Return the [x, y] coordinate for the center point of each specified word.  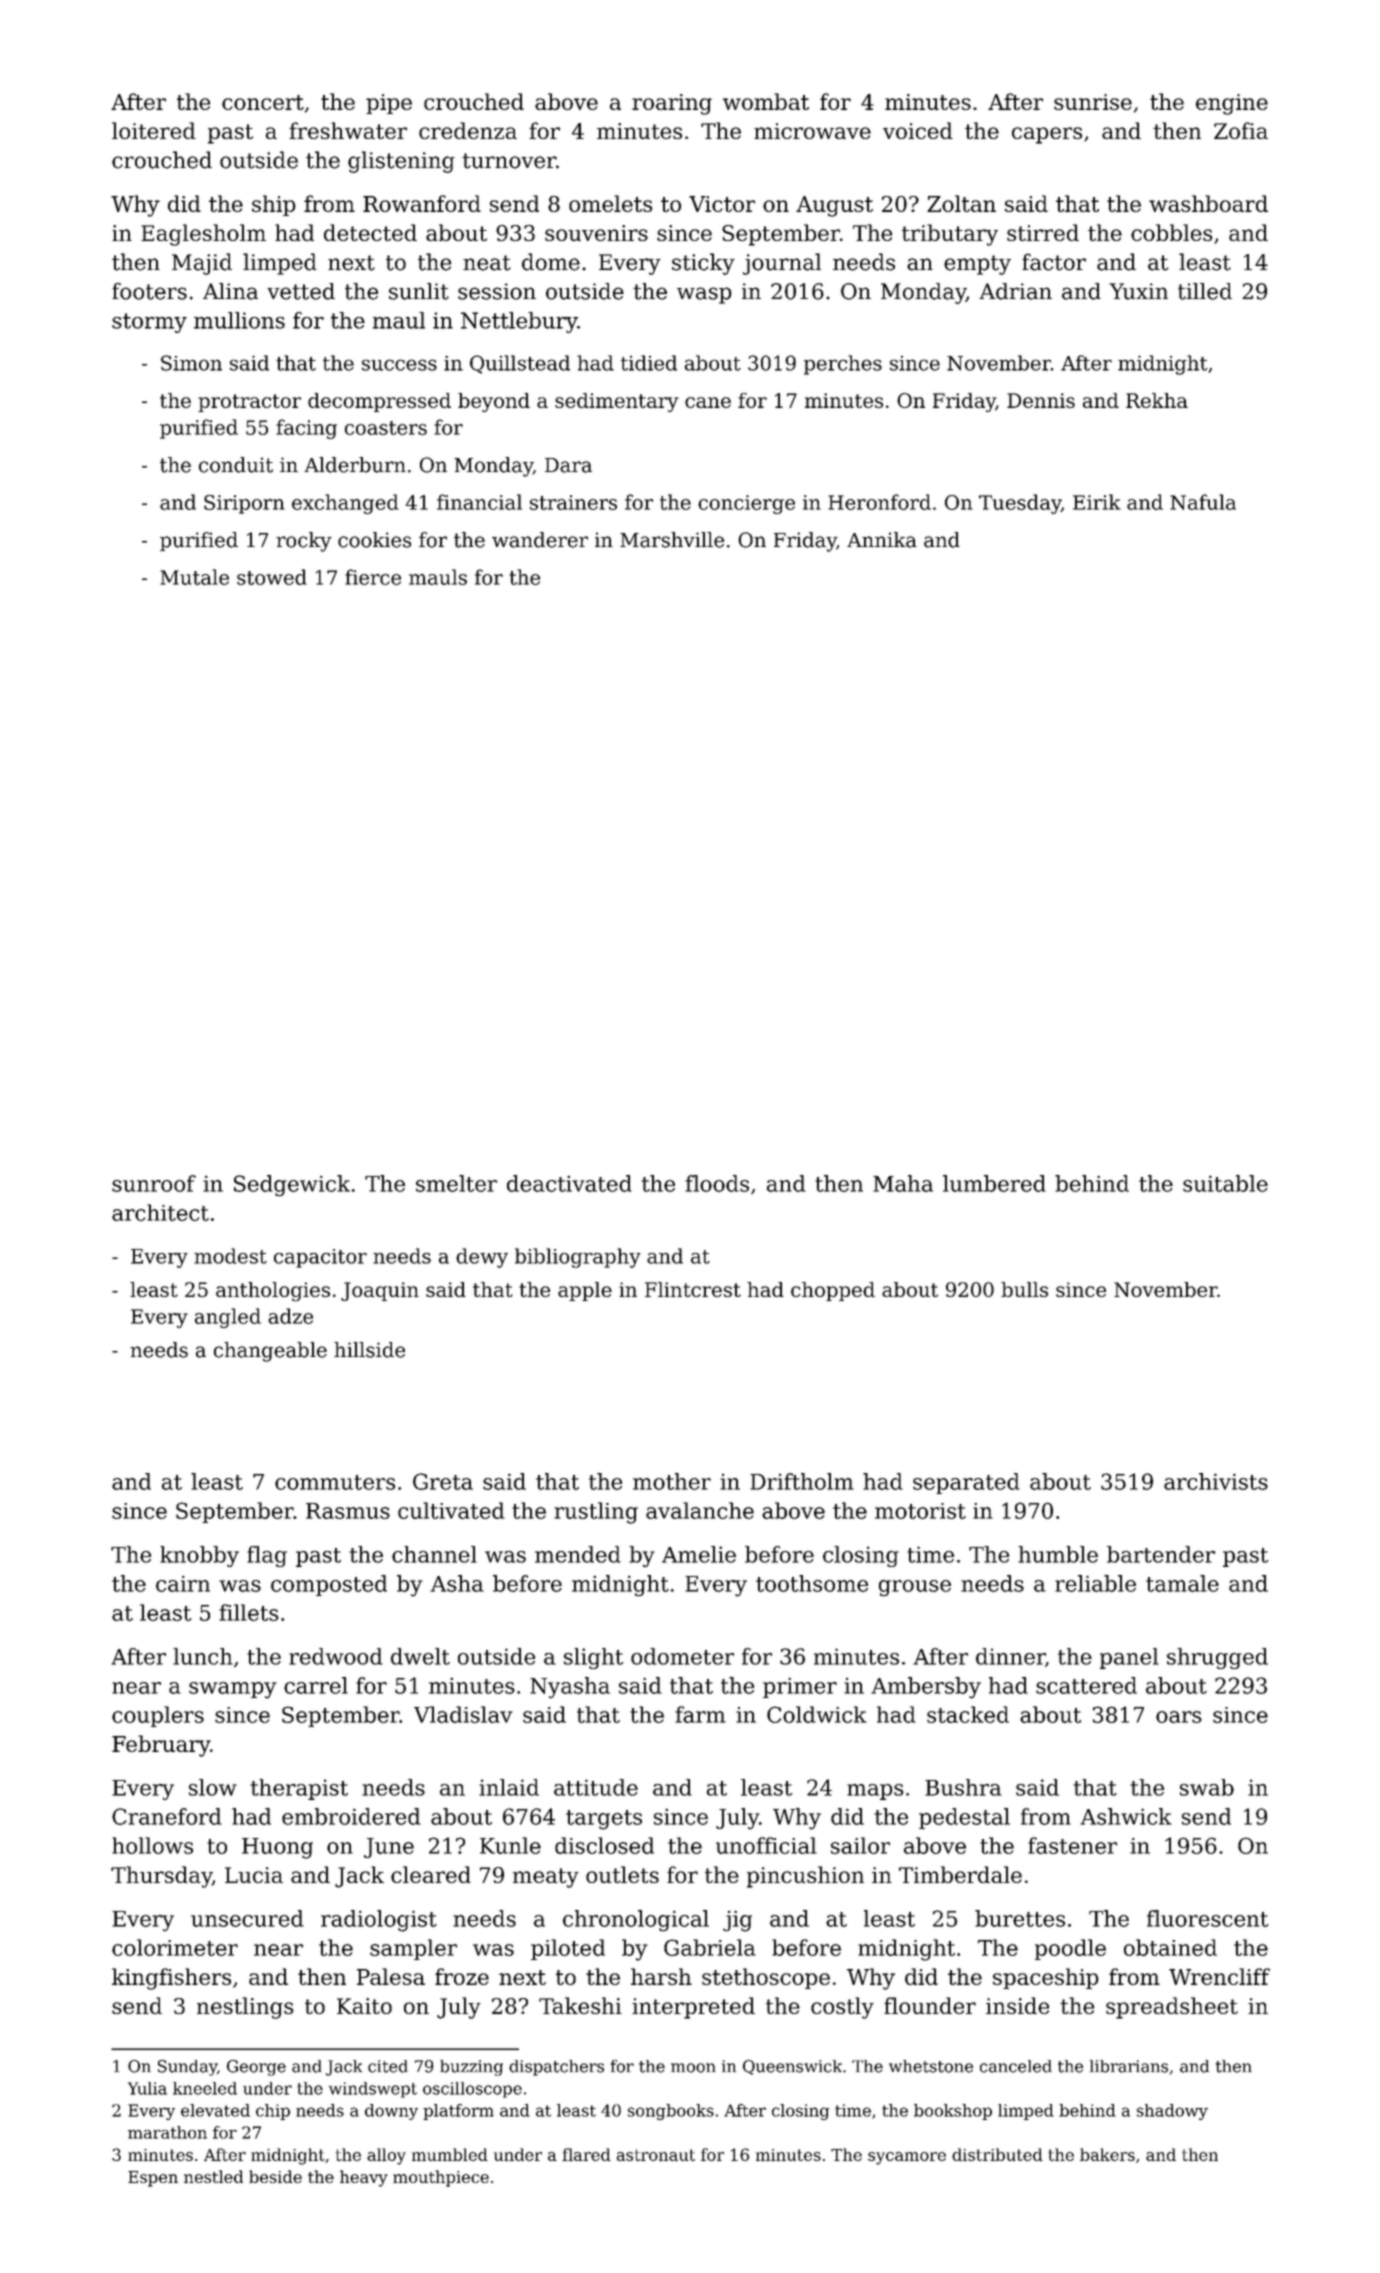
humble [1058, 1554]
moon [693, 2068]
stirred [1043, 232]
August [834, 206]
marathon [167, 2132]
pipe [389, 104]
